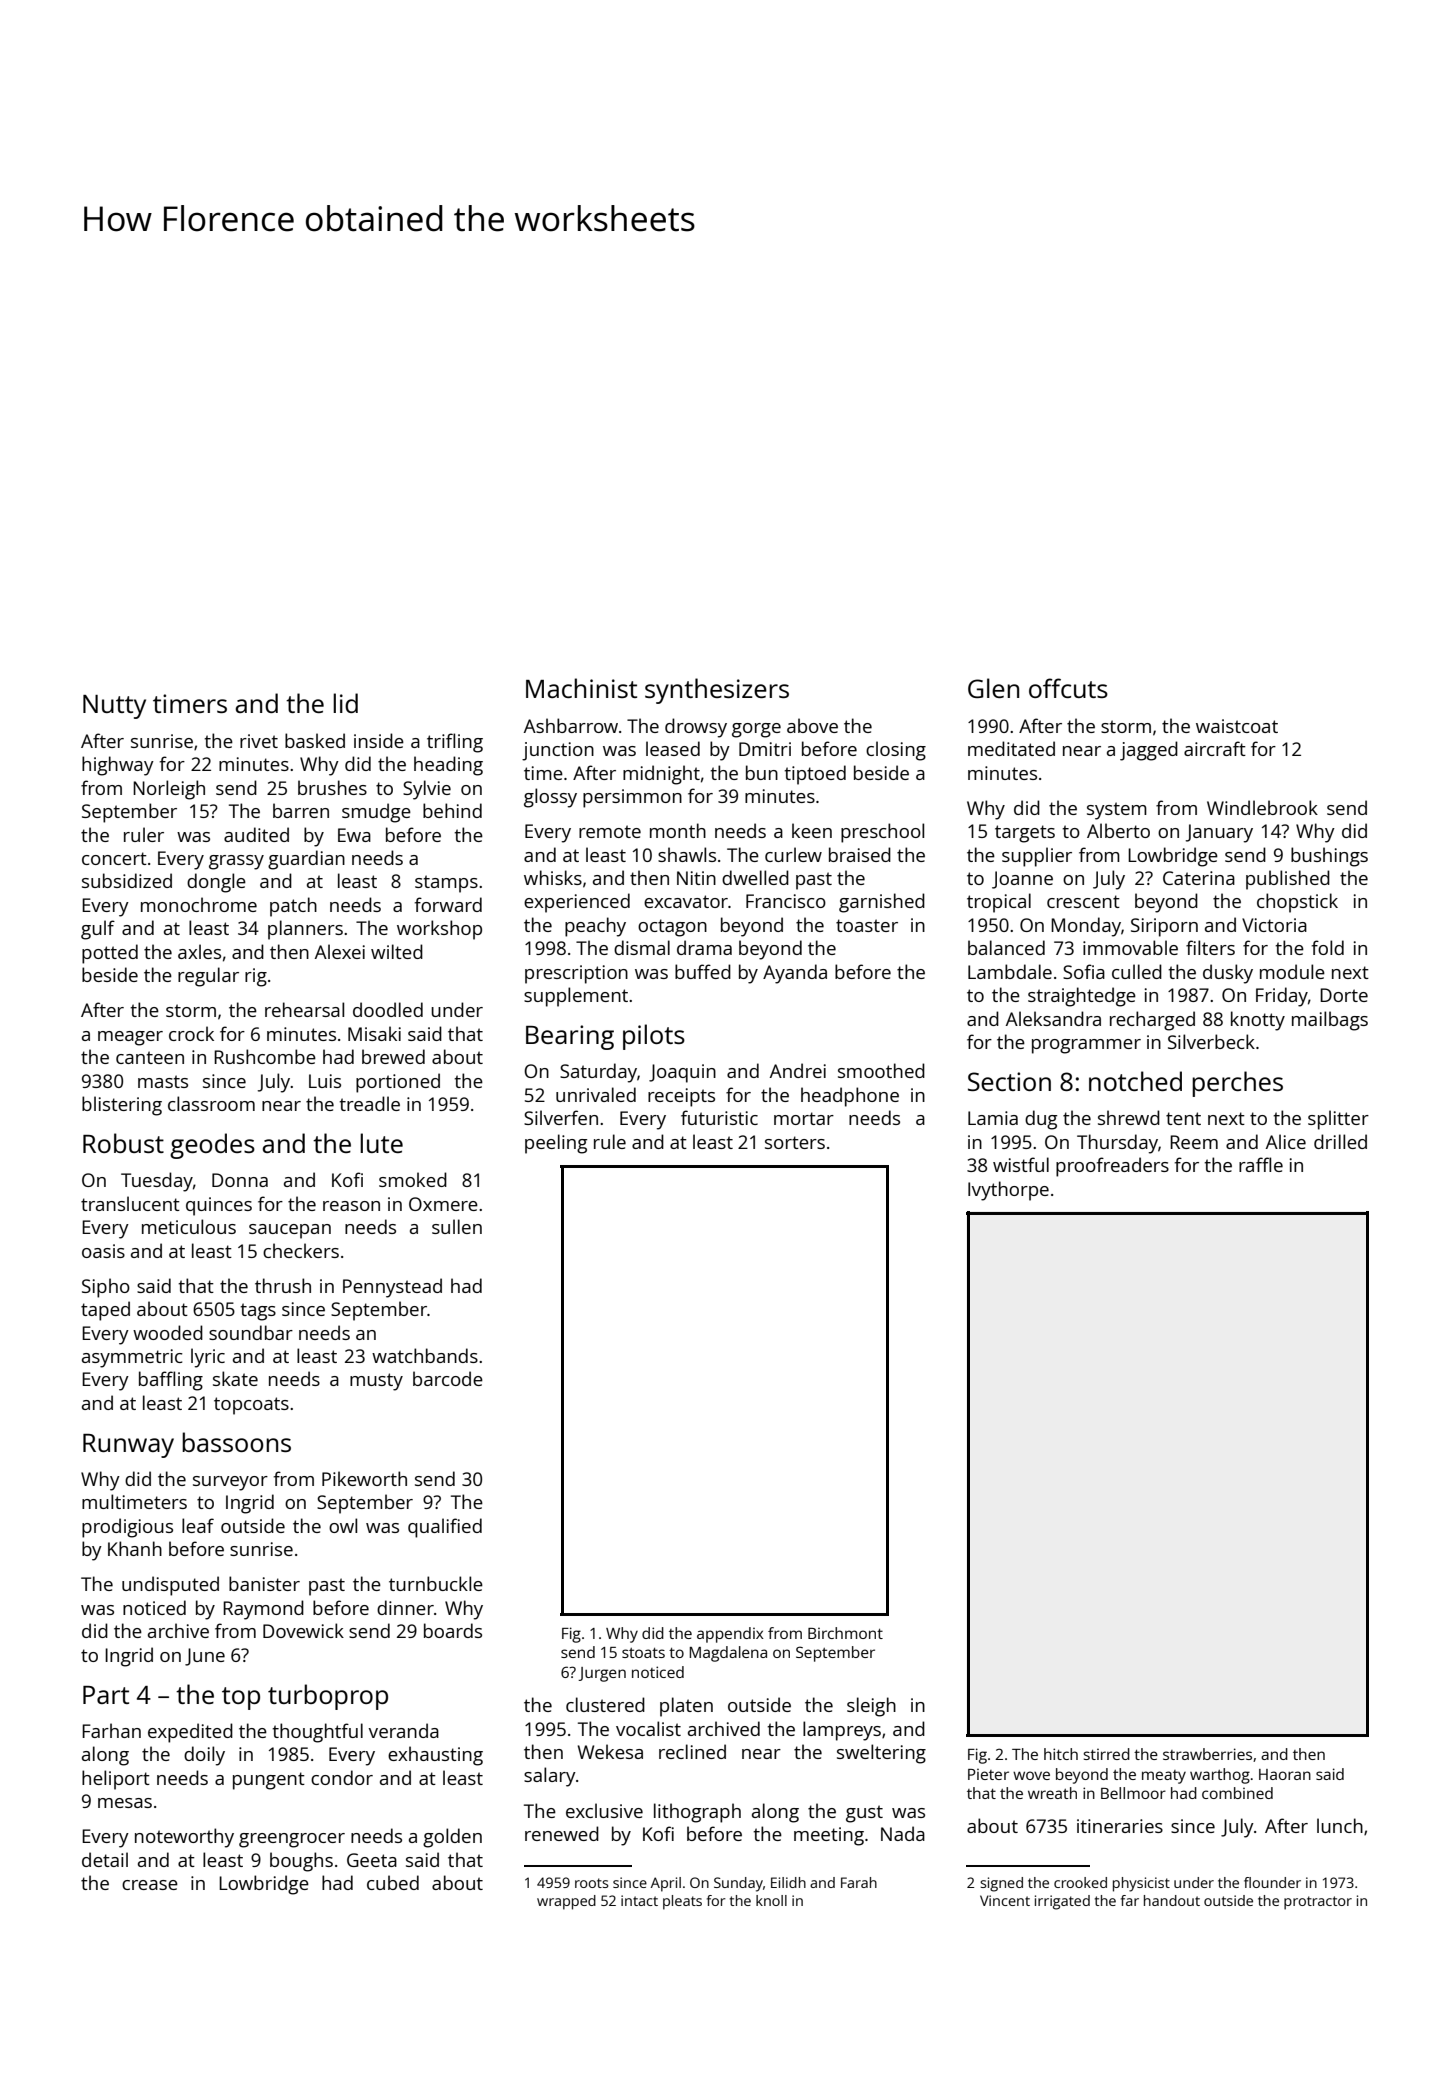  I want to click on Birchmont, so click(845, 1633).
